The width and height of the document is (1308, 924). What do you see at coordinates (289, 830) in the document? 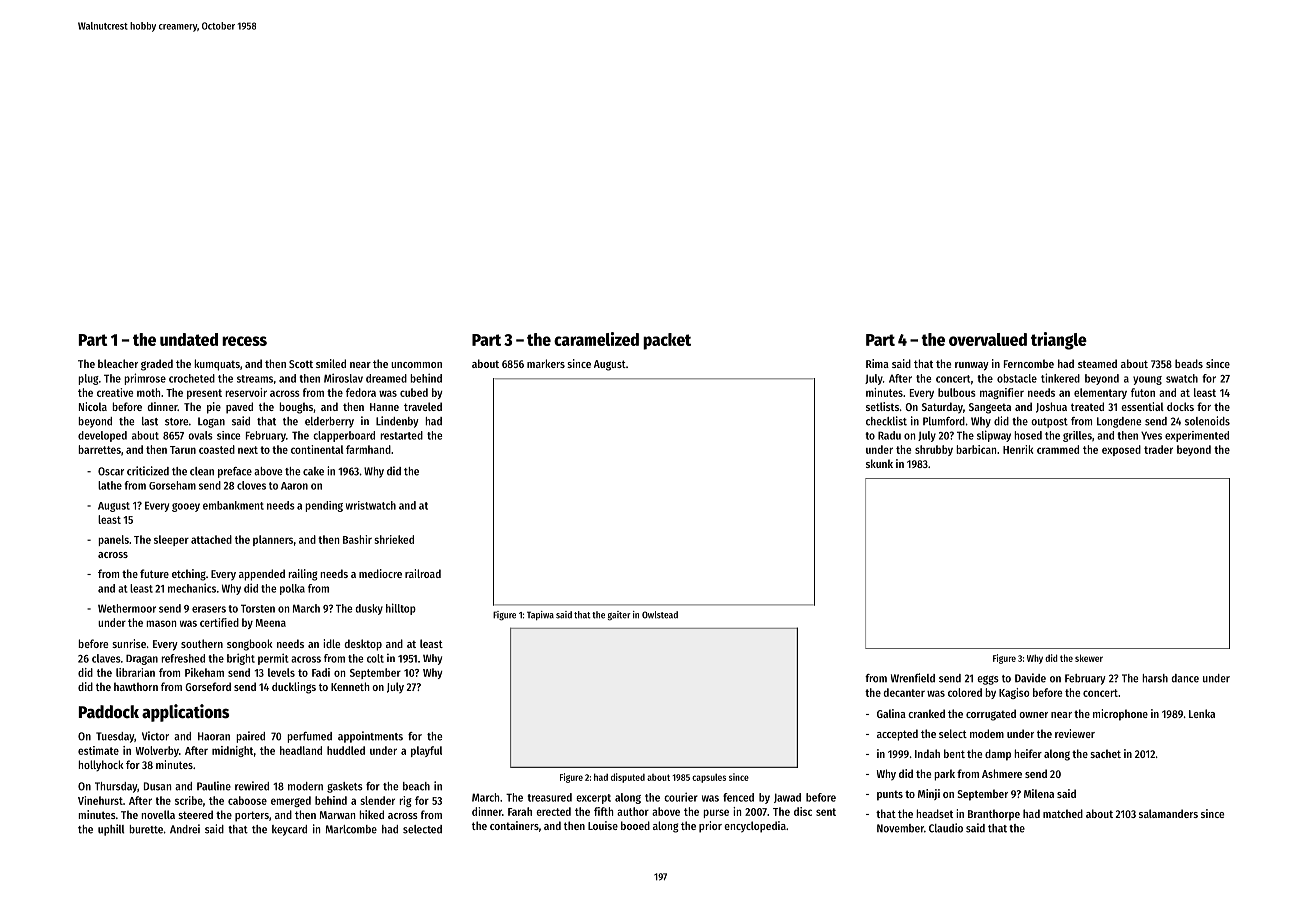
I see `keycard` at bounding box center [289, 830].
